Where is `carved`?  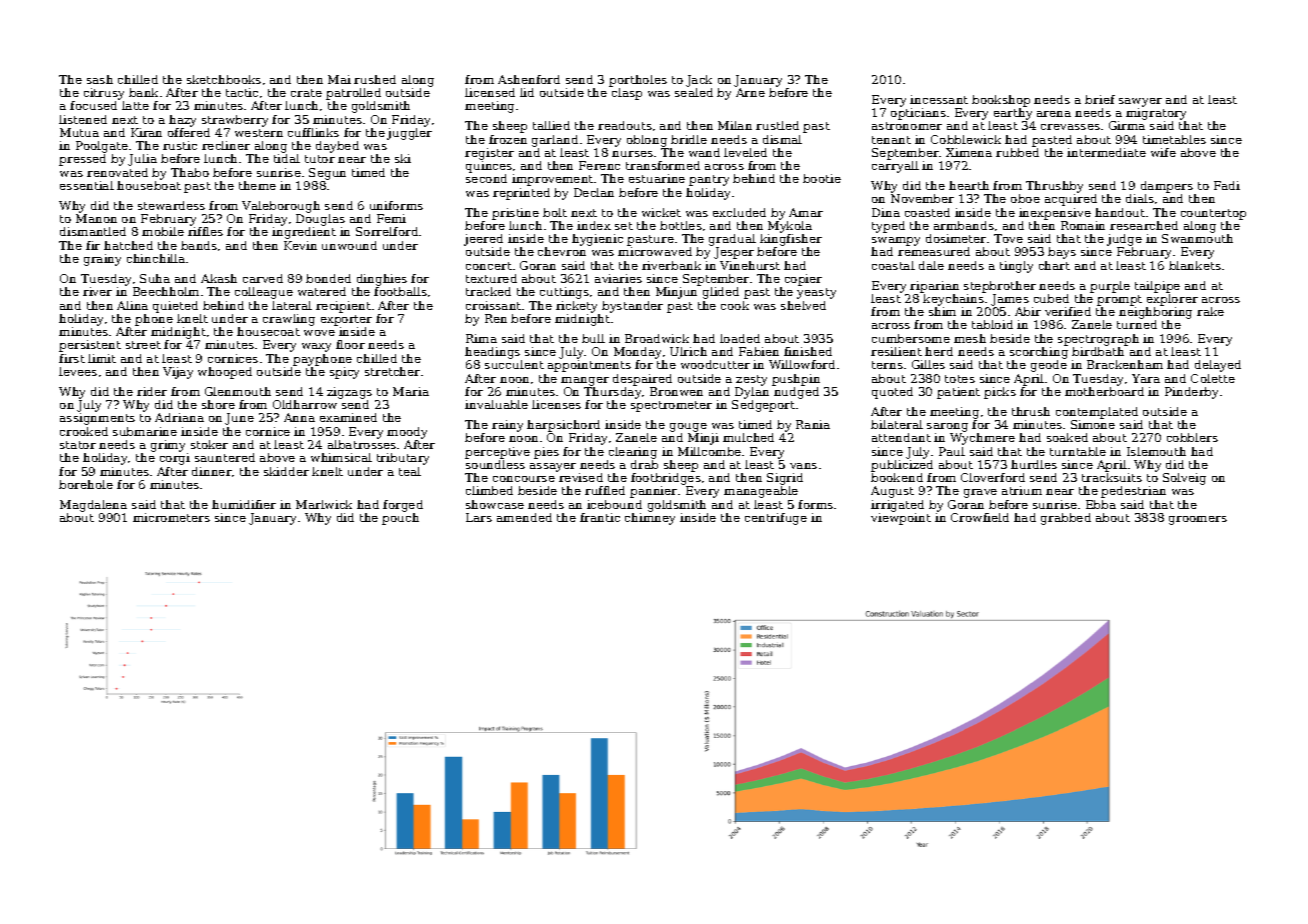 carved is located at coordinates (263, 278).
